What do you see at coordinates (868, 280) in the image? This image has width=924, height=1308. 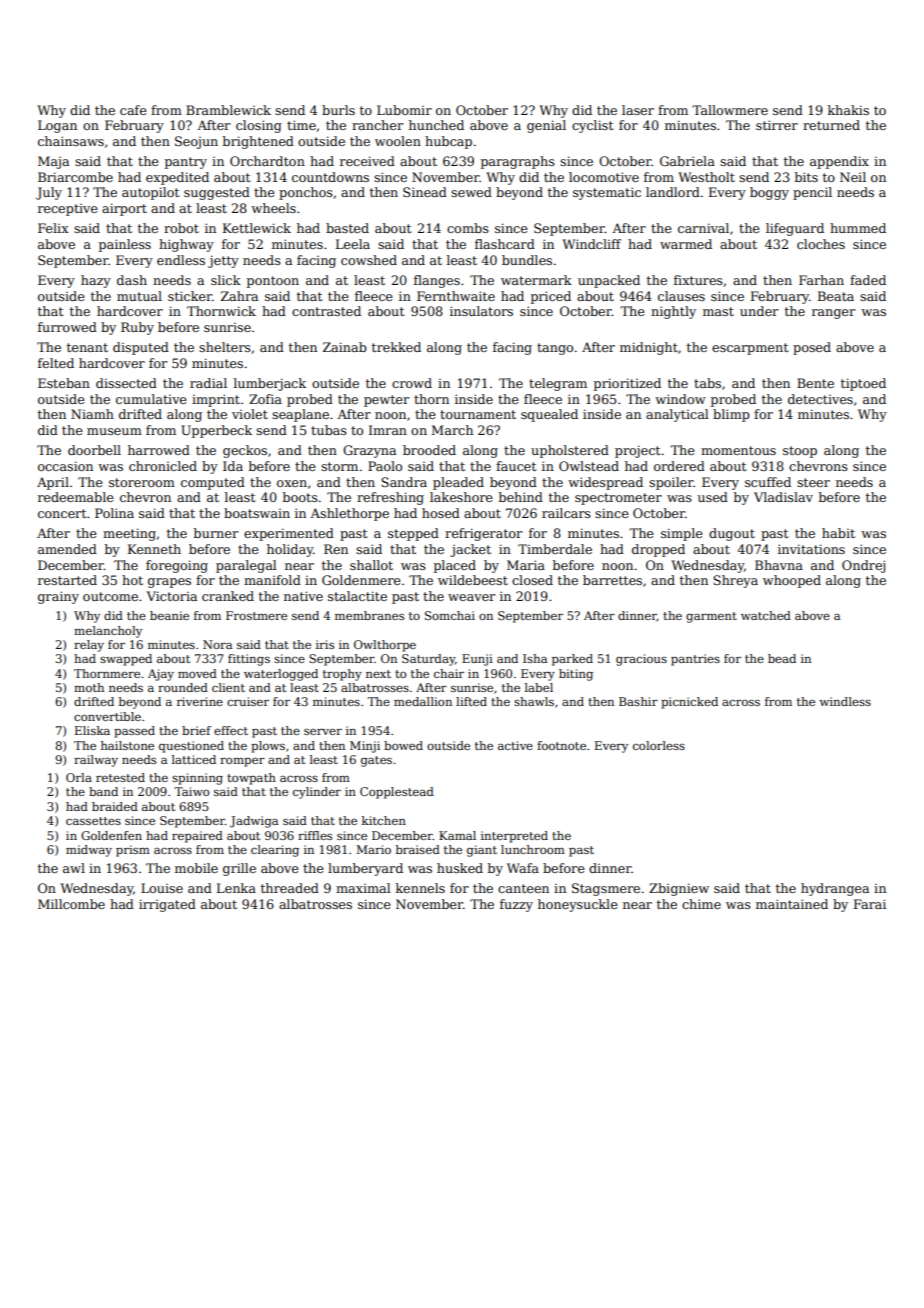 I see `faded` at bounding box center [868, 280].
